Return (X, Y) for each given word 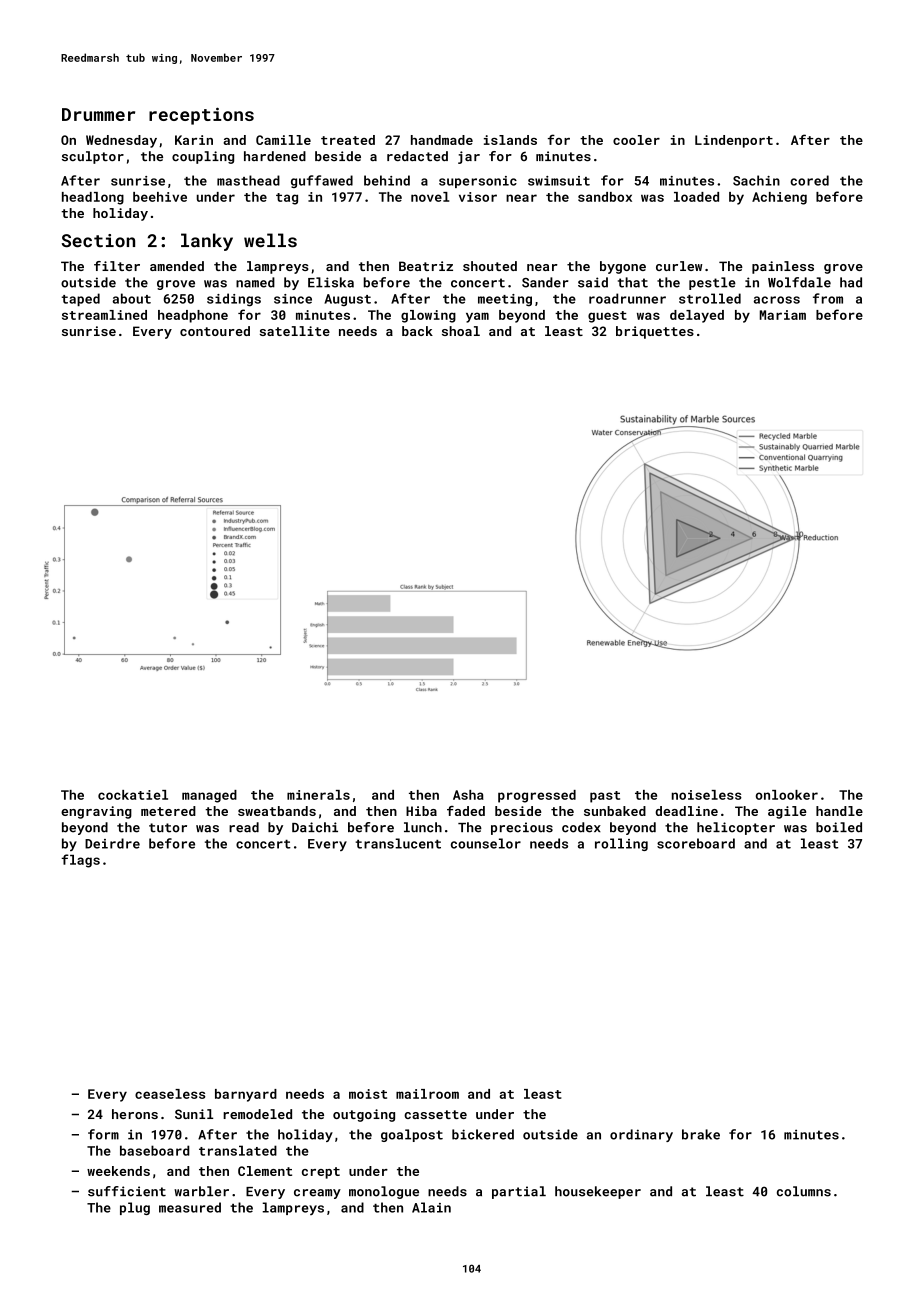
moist (368, 1094)
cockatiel (133, 795)
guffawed (322, 181)
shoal (461, 331)
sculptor (93, 157)
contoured (215, 331)
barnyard (246, 1095)
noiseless (707, 795)
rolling (621, 844)
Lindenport (734, 141)
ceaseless (170, 1094)
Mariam (783, 315)
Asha (468, 795)
